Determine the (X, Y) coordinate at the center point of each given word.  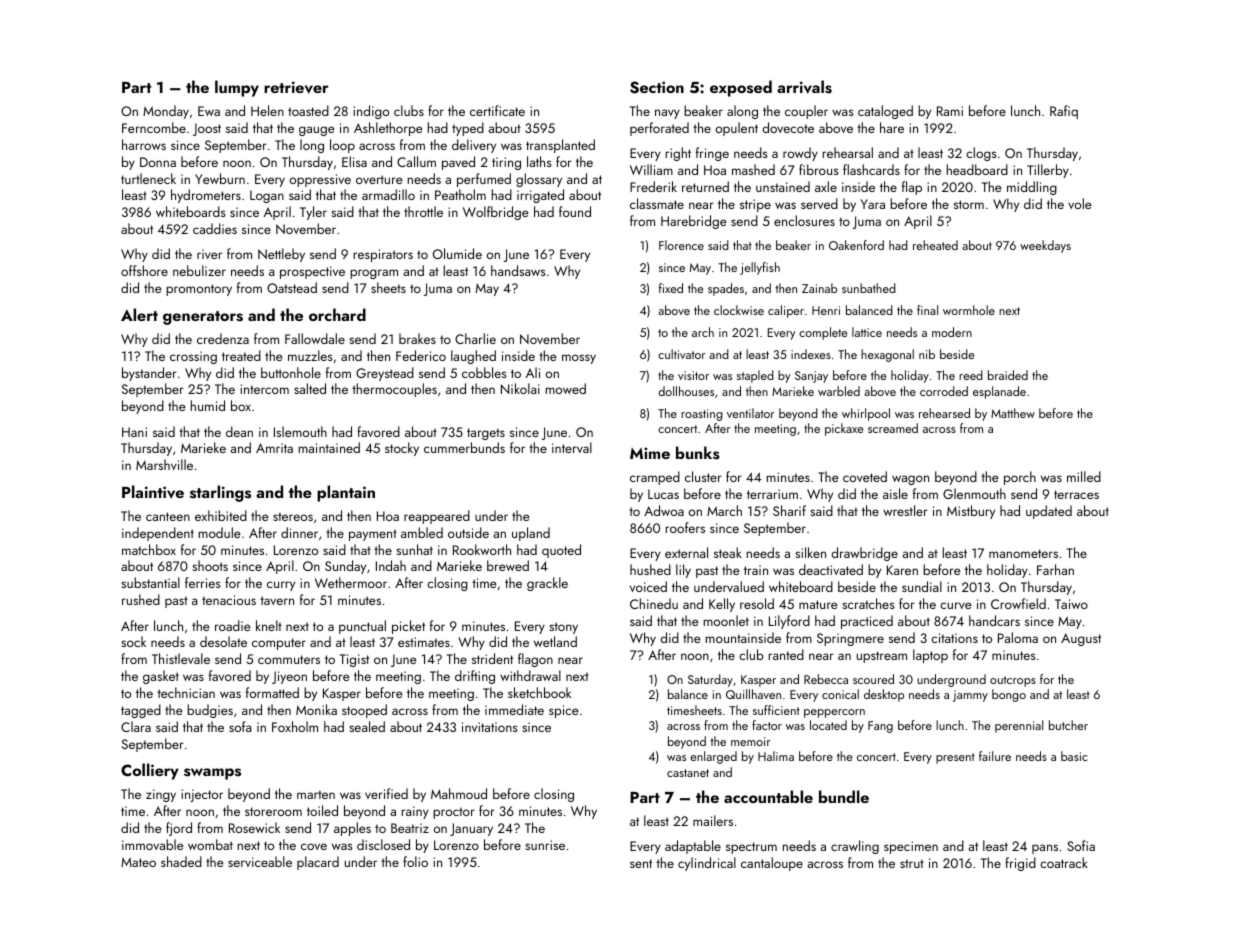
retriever (296, 87)
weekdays (1045, 246)
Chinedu (654, 603)
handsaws (518, 270)
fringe (712, 154)
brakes (417, 338)
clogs (981, 154)
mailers (713, 820)
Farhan (1055, 569)
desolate (223, 641)
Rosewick (254, 827)
